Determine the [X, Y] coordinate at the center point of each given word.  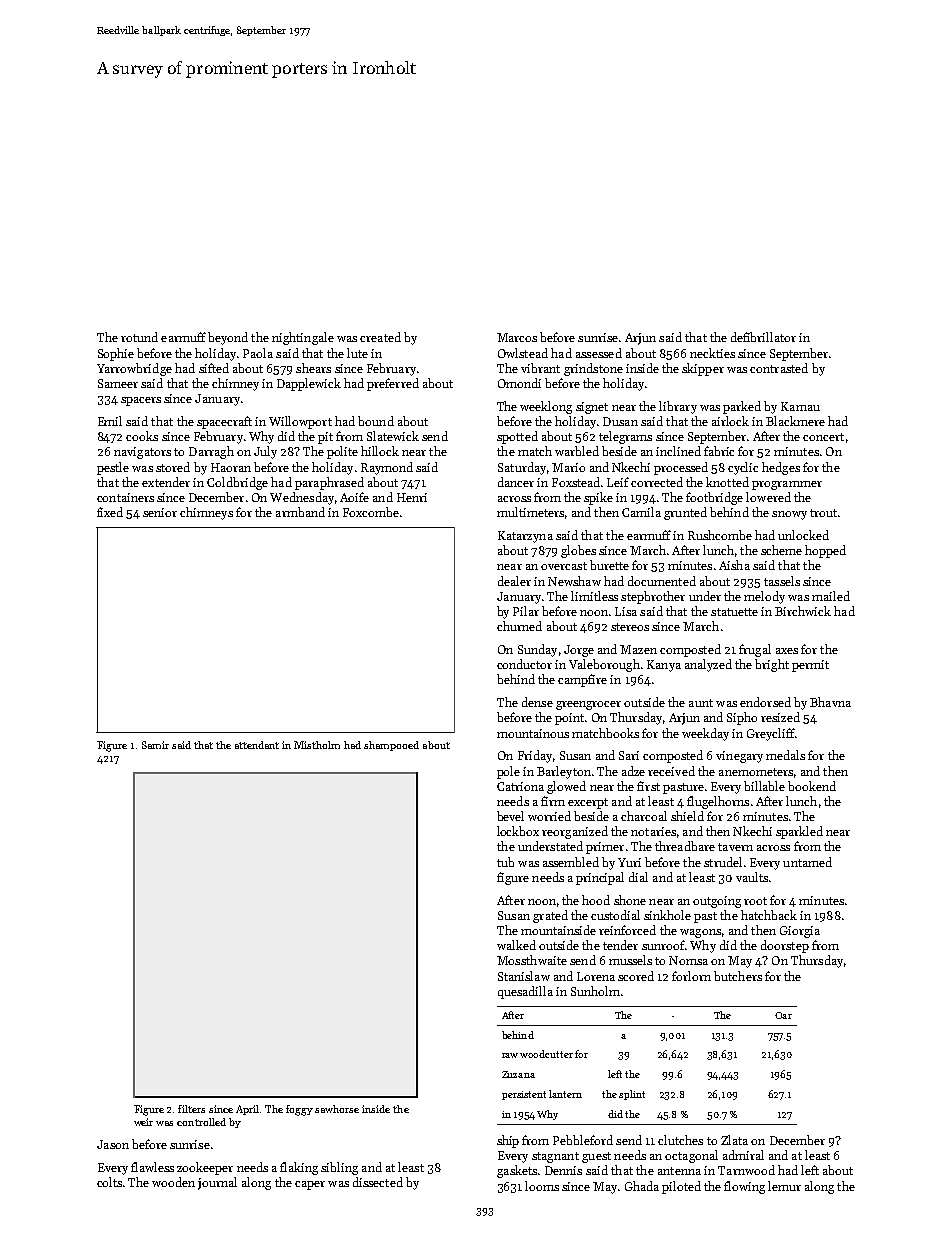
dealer [514, 581]
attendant [257, 745]
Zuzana [518, 1074]
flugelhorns [718, 802]
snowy [789, 515]
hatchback [769, 915]
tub [505, 862]
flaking [299, 1168]
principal [600, 878]
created [380, 337]
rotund [139, 337]
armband [300, 512]
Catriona [520, 786]
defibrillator [763, 337]
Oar [783, 1015]
